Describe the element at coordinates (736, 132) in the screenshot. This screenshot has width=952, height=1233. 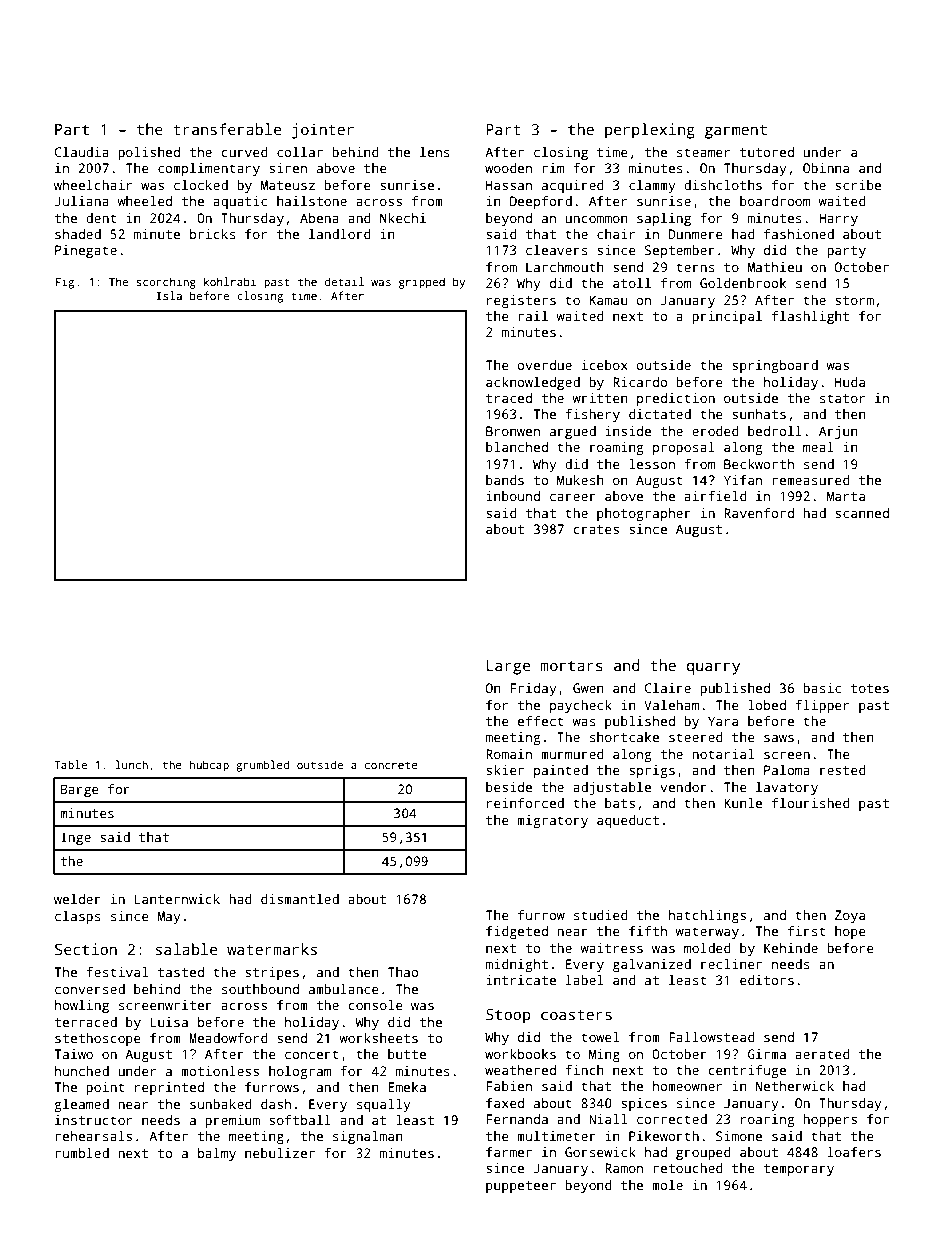
I see `garment` at that location.
